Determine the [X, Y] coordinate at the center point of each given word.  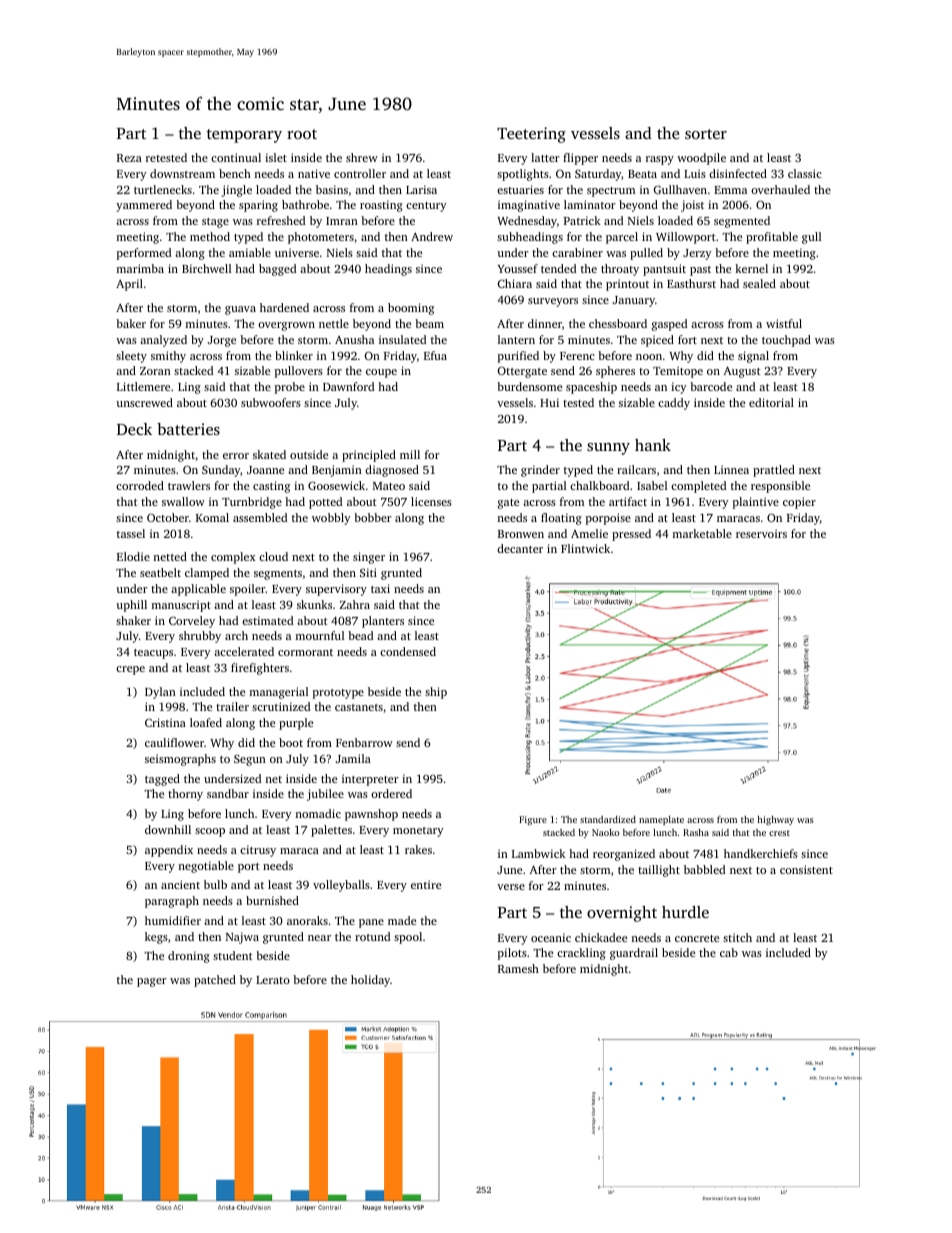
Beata [642, 174]
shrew [362, 157]
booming [411, 309]
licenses [431, 501]
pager [152, 982]
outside [309, 454]
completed [698, 487]
